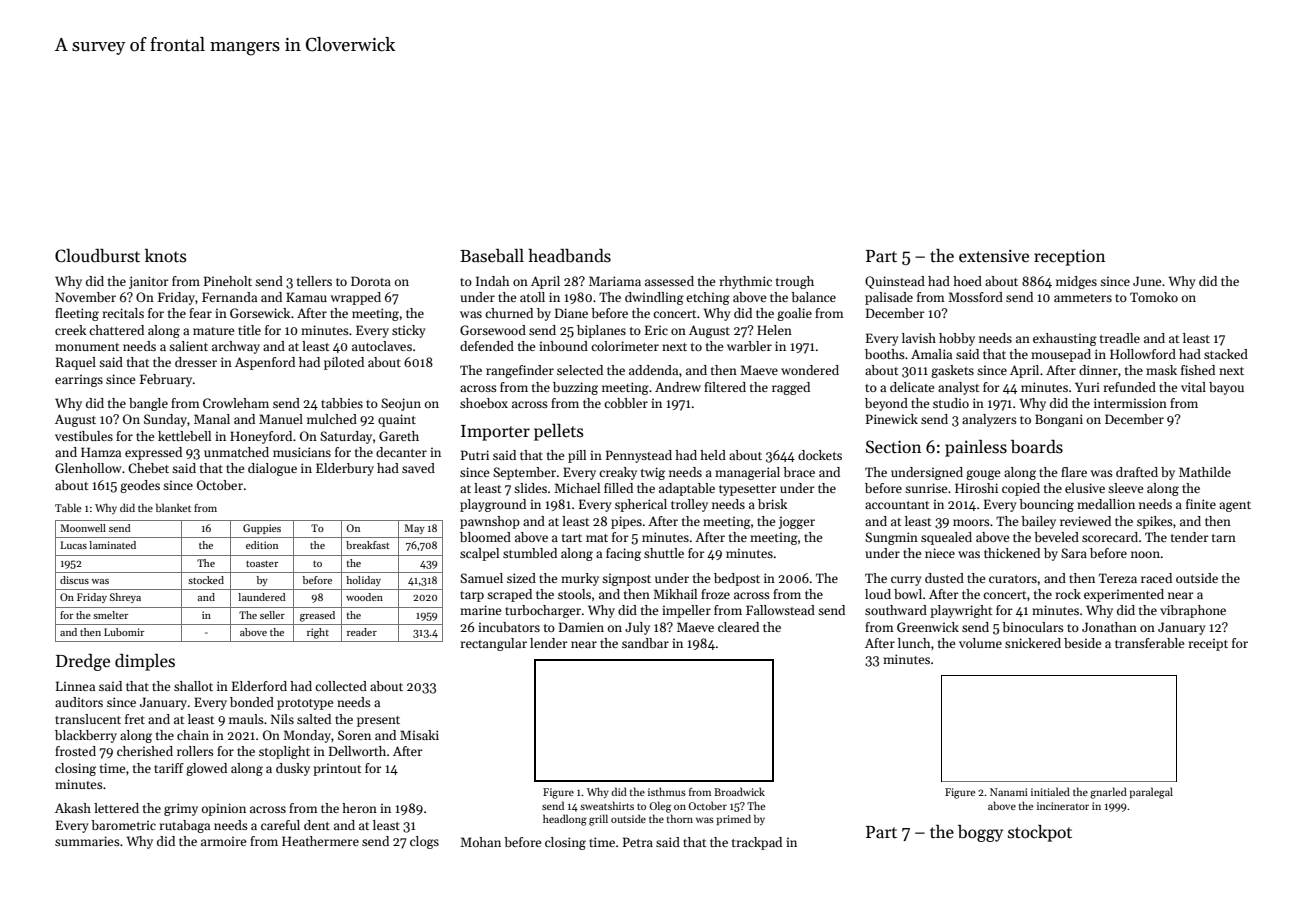  Describe the element at coordinates (757, 843) in the document. I see `trackpad` at that location.
